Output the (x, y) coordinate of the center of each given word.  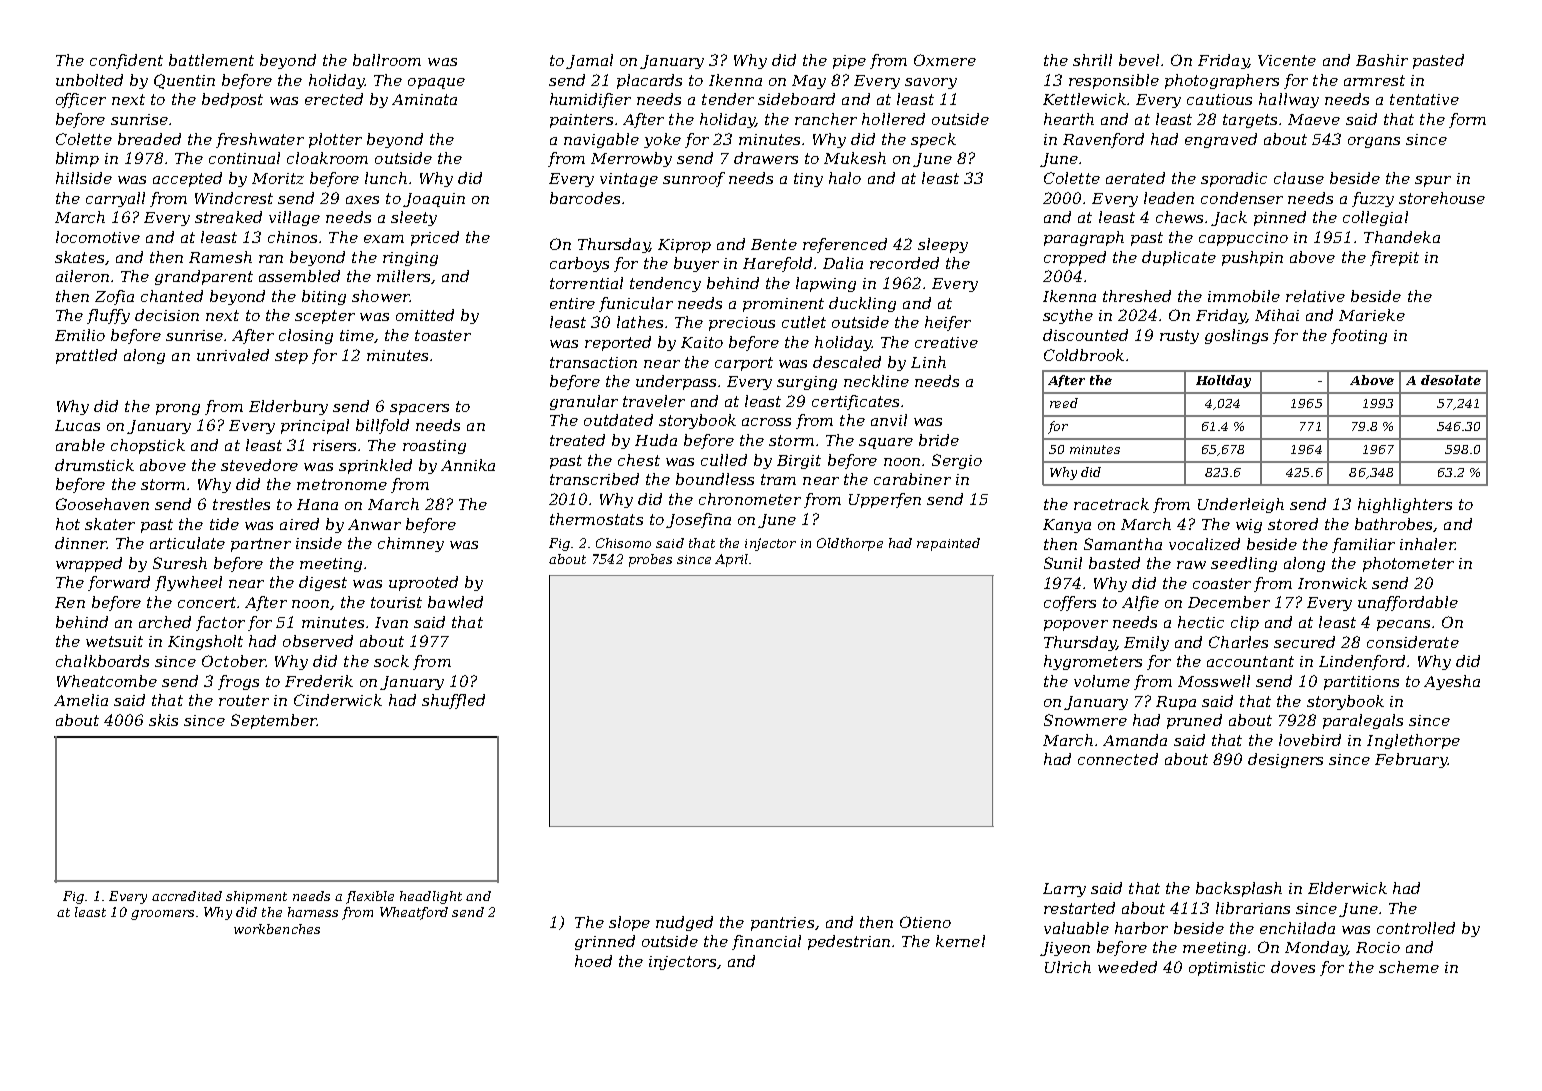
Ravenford (1103, 140)
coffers (1070, 603)
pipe (849, 62)
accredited (187, 896)
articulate (187, 543)
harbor (1141, 928)
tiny (808, 180)
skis (163, 720)
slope (629, 923)
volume (1102, 681)
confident (126, 61)
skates (79, 257)
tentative (1424, 99)
